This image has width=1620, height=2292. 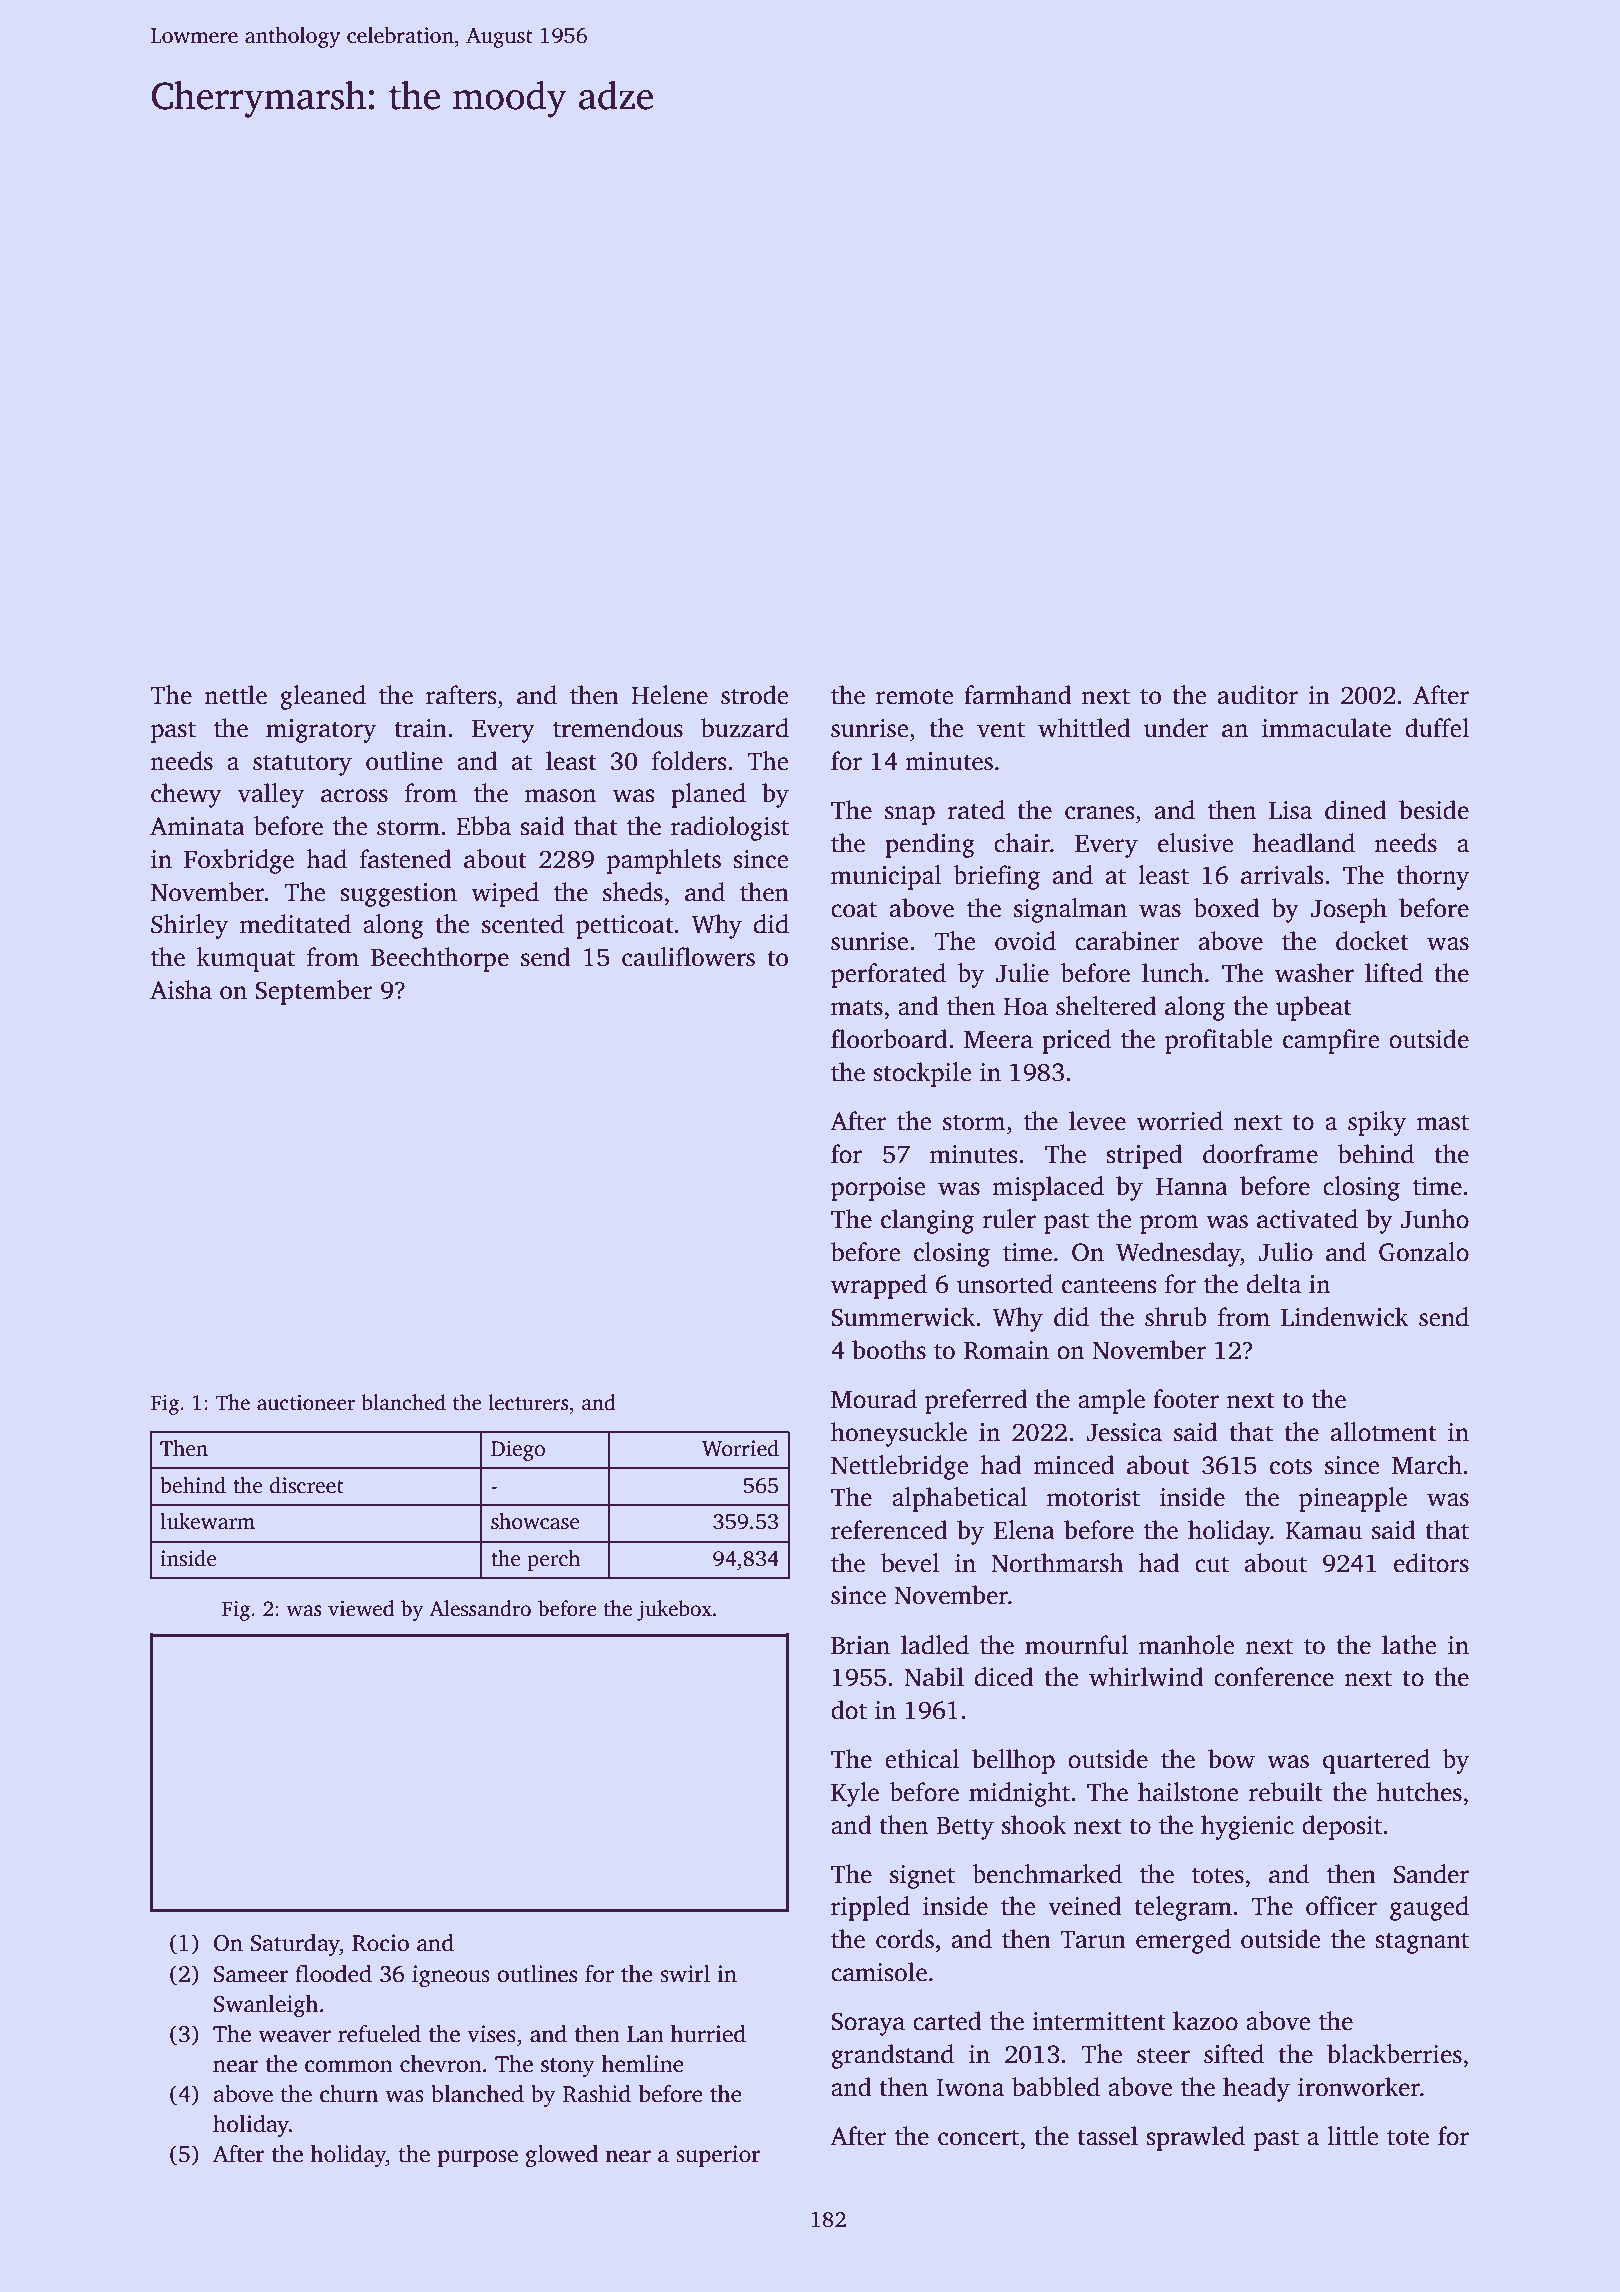 What do you see at coordinates (561, 2156) in the image?
I see `glowed` at bounding box center [561, 2156].
